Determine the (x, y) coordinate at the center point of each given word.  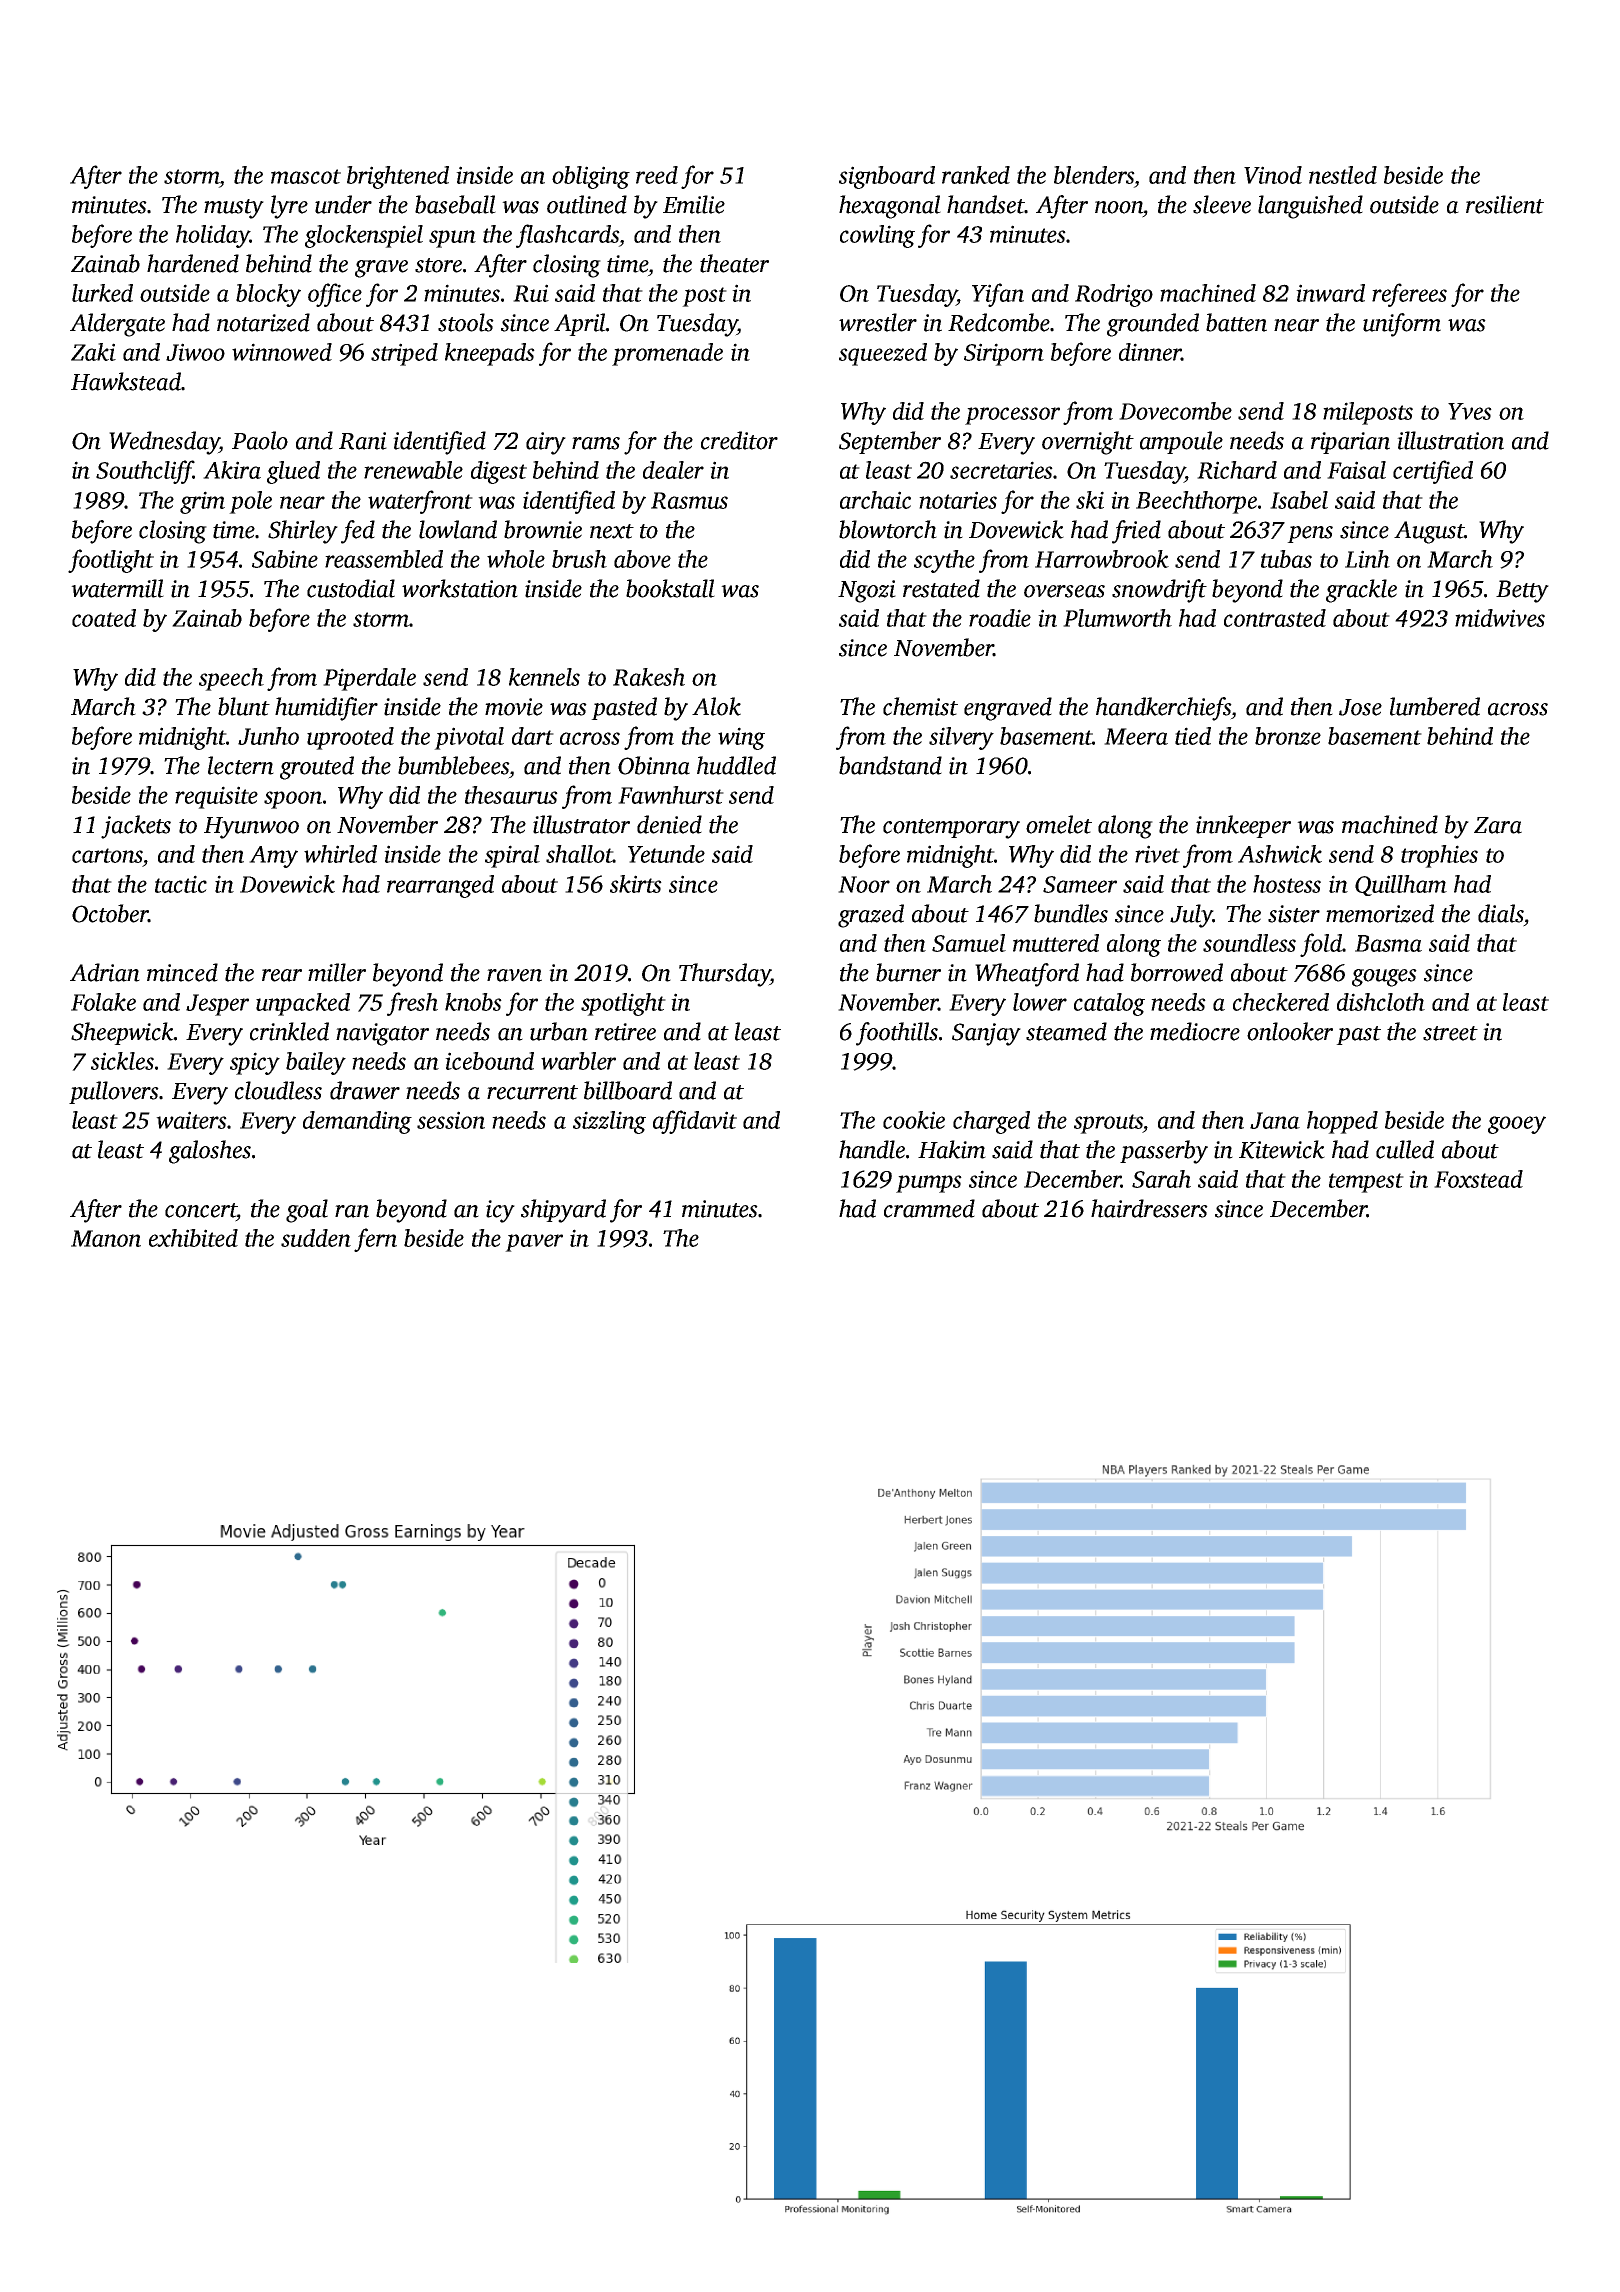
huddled (736, 765)
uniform (1402, 325)
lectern (241, 765)
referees (1409, 295)
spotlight (623, 1004)
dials (1500, 913)
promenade (667, 354)
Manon (106, 1238)
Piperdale (369, 679)
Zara (1498, 825)
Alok (716, 706)
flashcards (567, 236)
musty (234, 209)
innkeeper (1243, 826)
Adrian (105, 972)
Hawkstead (126, 381)
